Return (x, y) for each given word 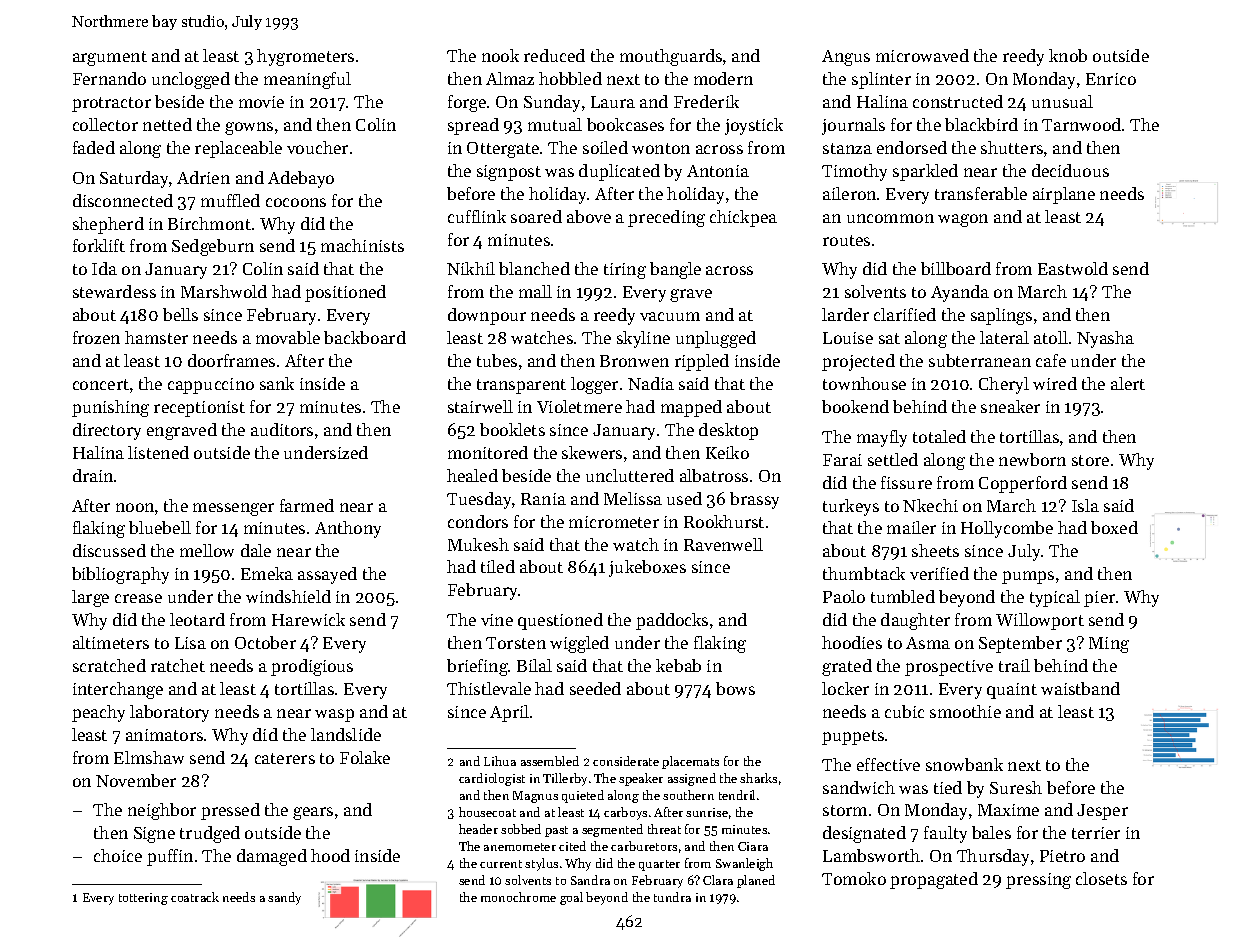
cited (572, 846)
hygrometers (305, 57)
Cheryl (1004, 385)
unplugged (716, 339)
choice (118, 855)
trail (1014, 665)
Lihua (500, 761)
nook (500, 55)
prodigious (312, 667)
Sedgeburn (213, 247)
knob (1068, 55)
